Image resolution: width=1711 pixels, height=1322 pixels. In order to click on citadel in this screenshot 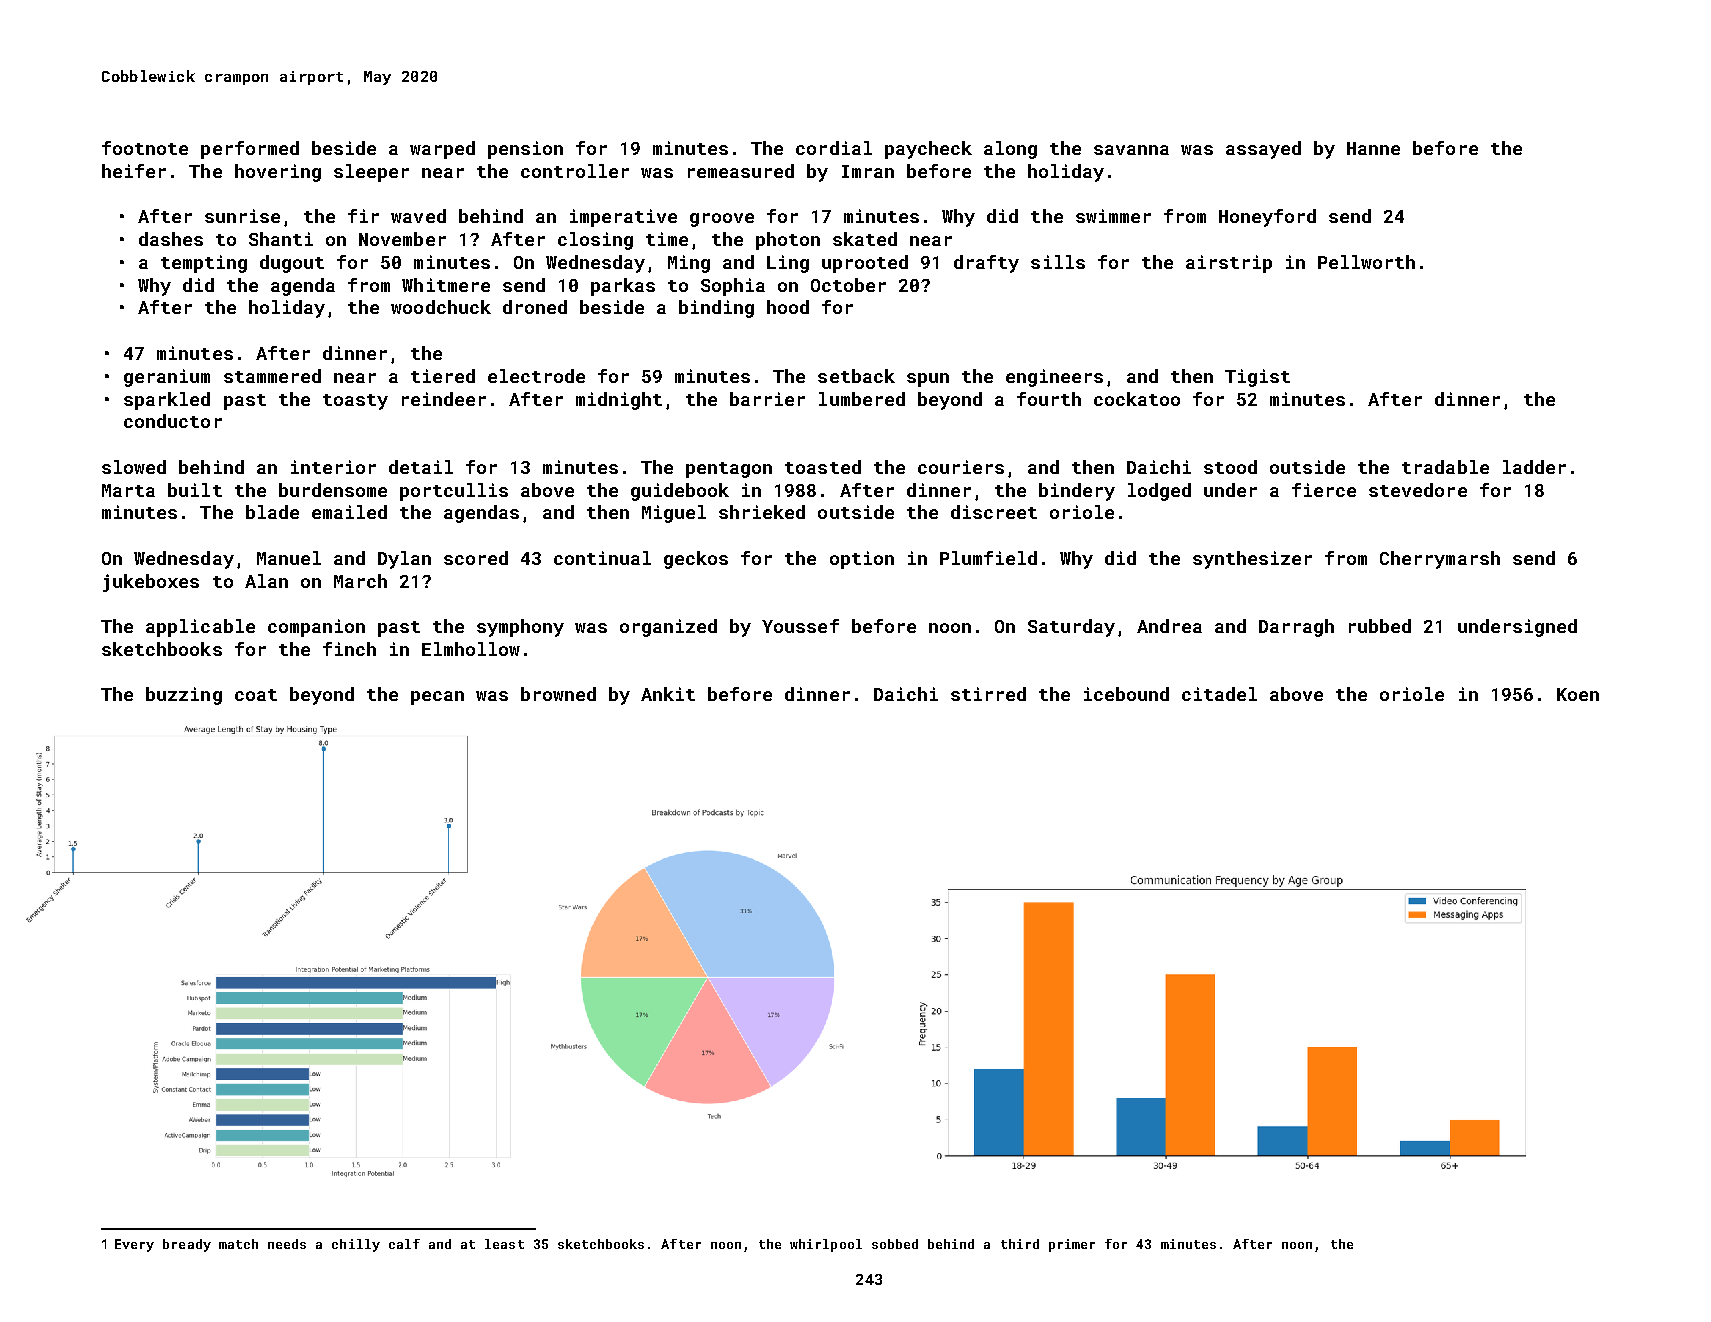, I will do `click(1219, 694)`.
